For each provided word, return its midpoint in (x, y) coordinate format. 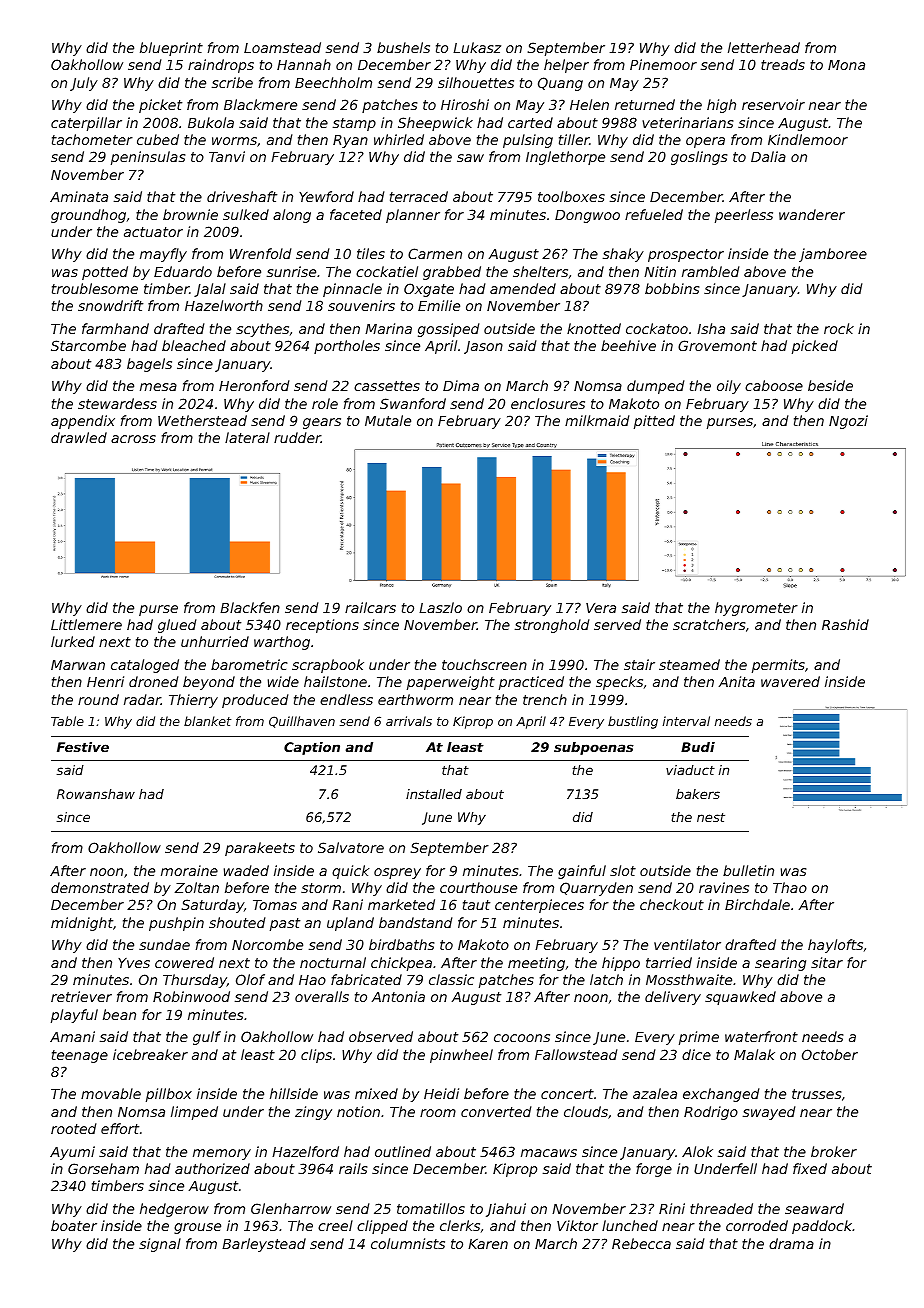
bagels (149, 365)
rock (839, 328)
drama (791, 1243)
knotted (594, 328)
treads (783, 64)
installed (434, 794)
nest (711, 817)
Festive (83, 747)
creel (335, 1225)
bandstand (415, 922)
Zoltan (197, 887)
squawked (740, 998)
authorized (212, 1168)
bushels (403, 47)
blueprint (171, 49)
